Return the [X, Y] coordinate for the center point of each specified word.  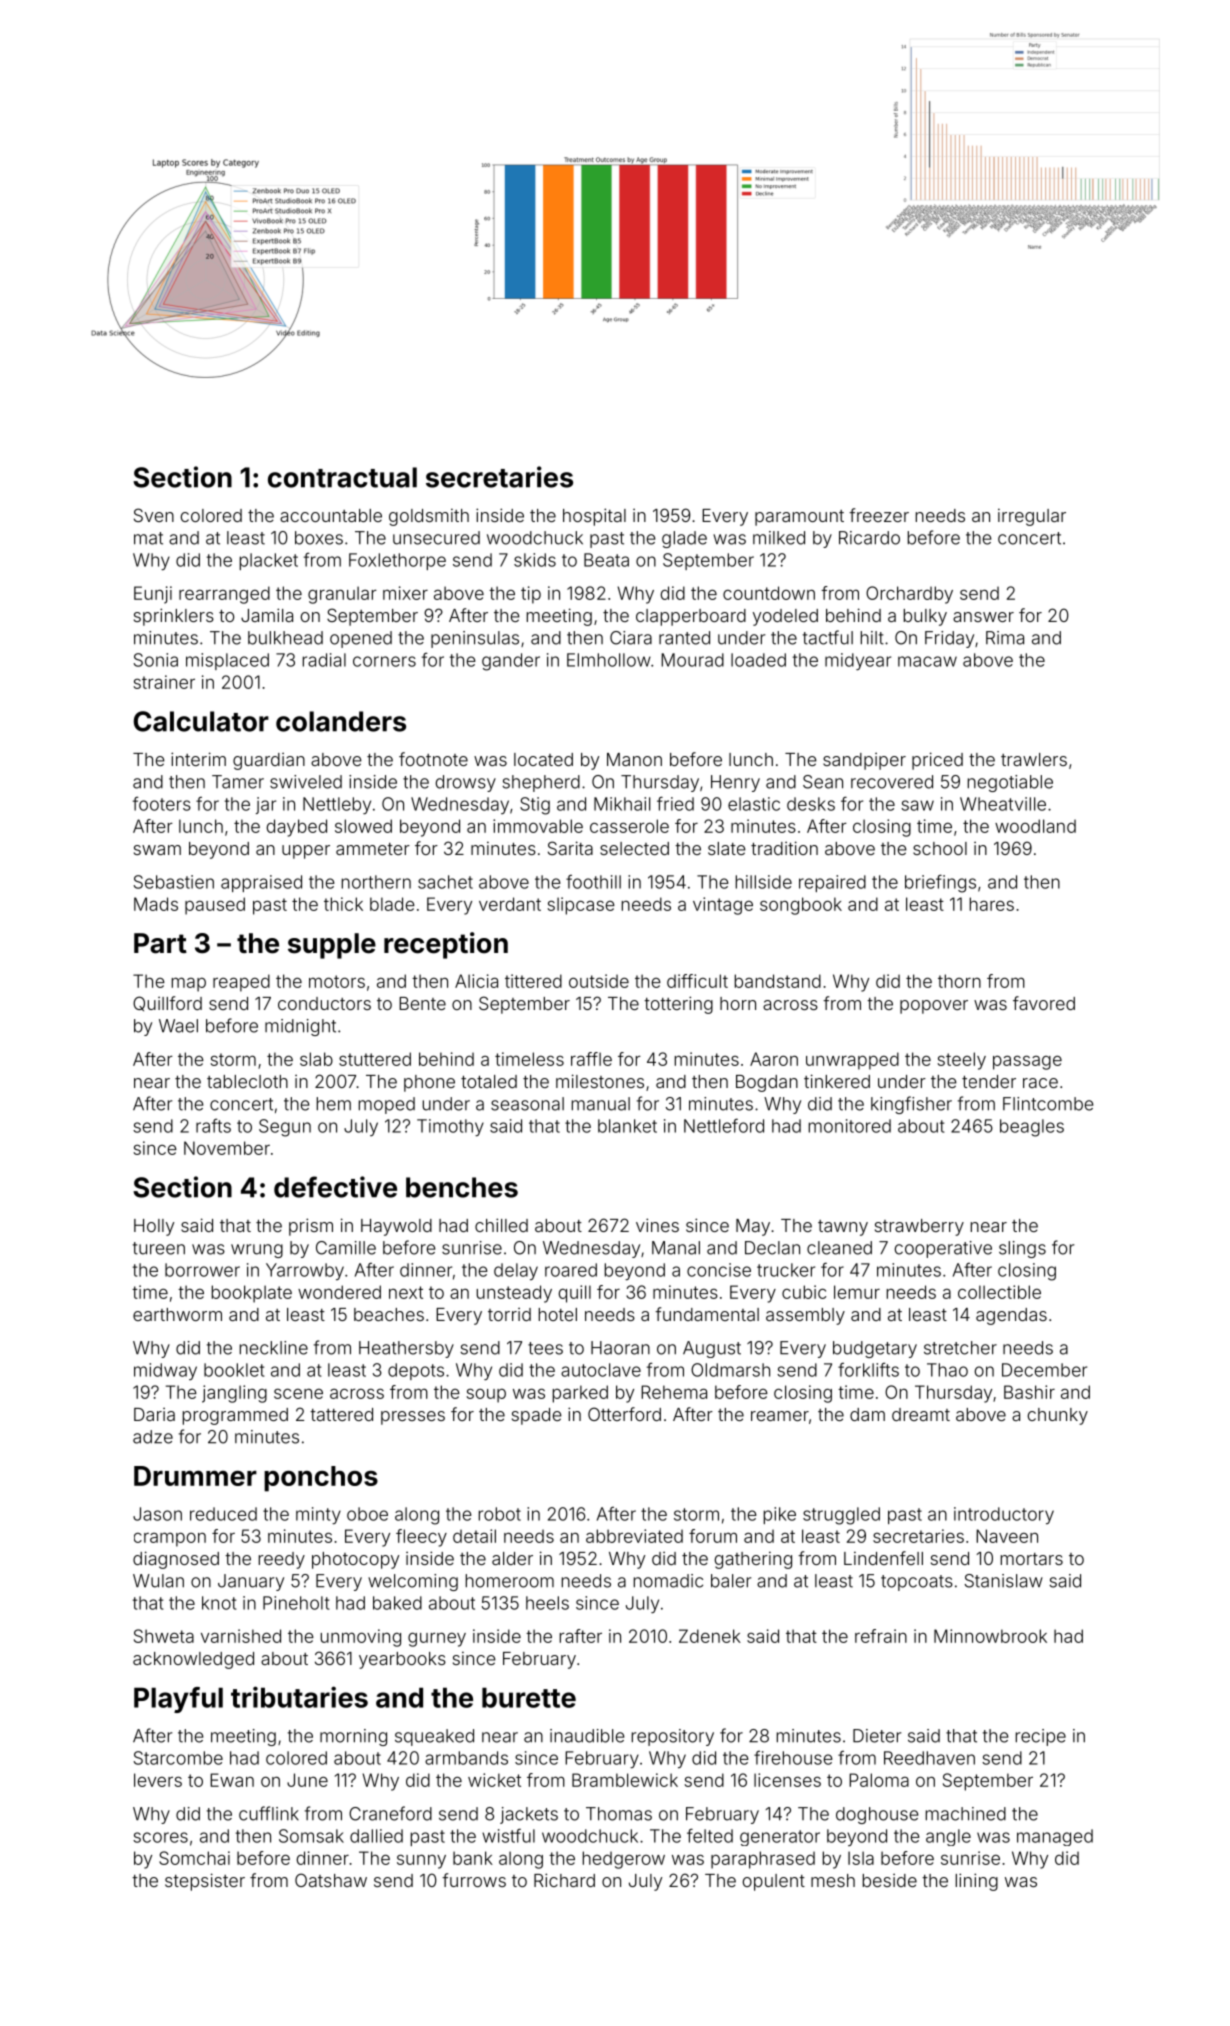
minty [318, 1515]
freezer [879, 515]
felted [710, 1835]
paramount [799, 518]
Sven [154, 515]
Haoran [620, 1348]
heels [547, 1603]
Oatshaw [331, 1880]
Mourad [692, 660]
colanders [341, 721]
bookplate [252, 1294]
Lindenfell [883, 1558]
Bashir [1029, 1392]
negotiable [1010, 783]
